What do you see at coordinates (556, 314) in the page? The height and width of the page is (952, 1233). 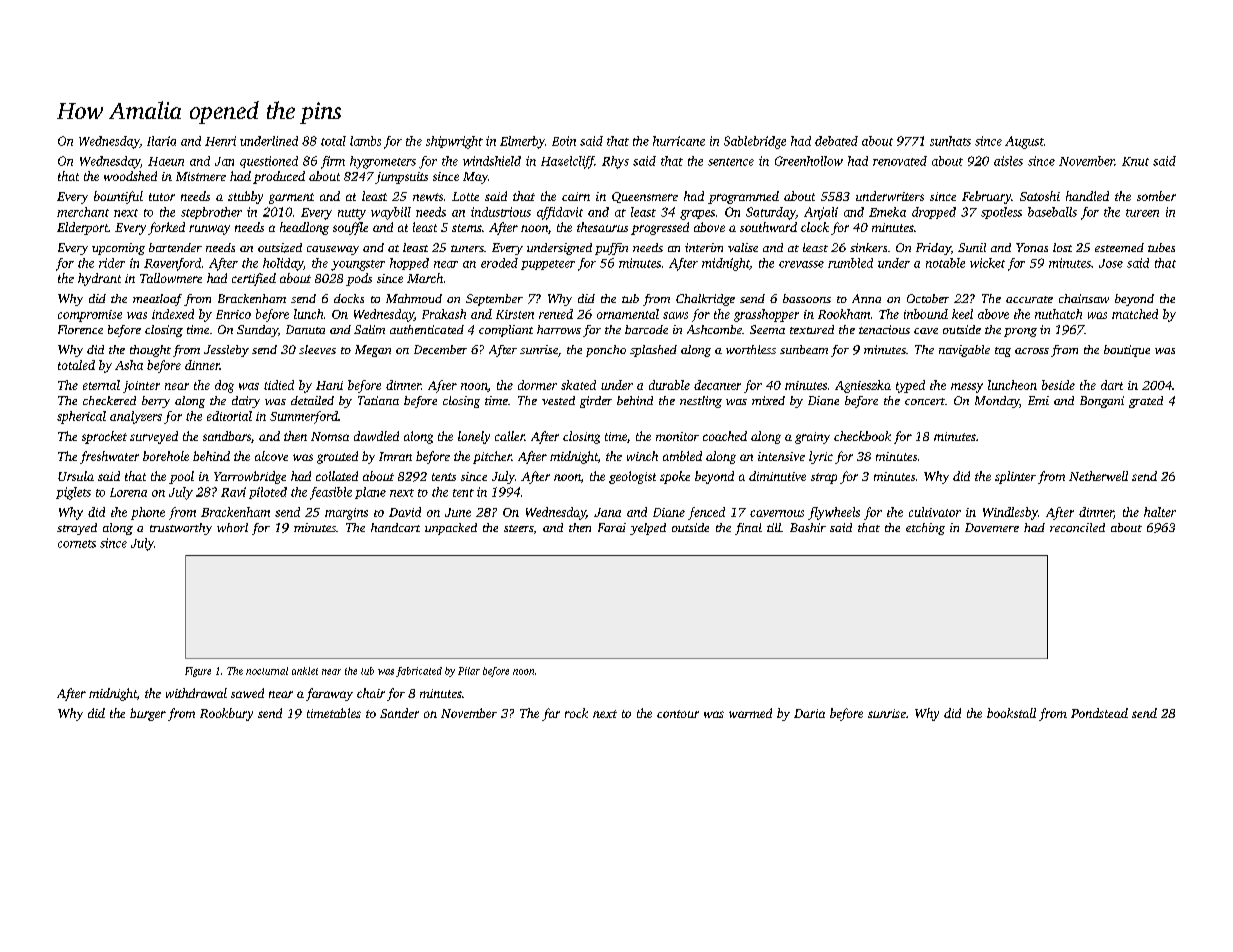 I see `rented` at bounding box center [556, 314].
